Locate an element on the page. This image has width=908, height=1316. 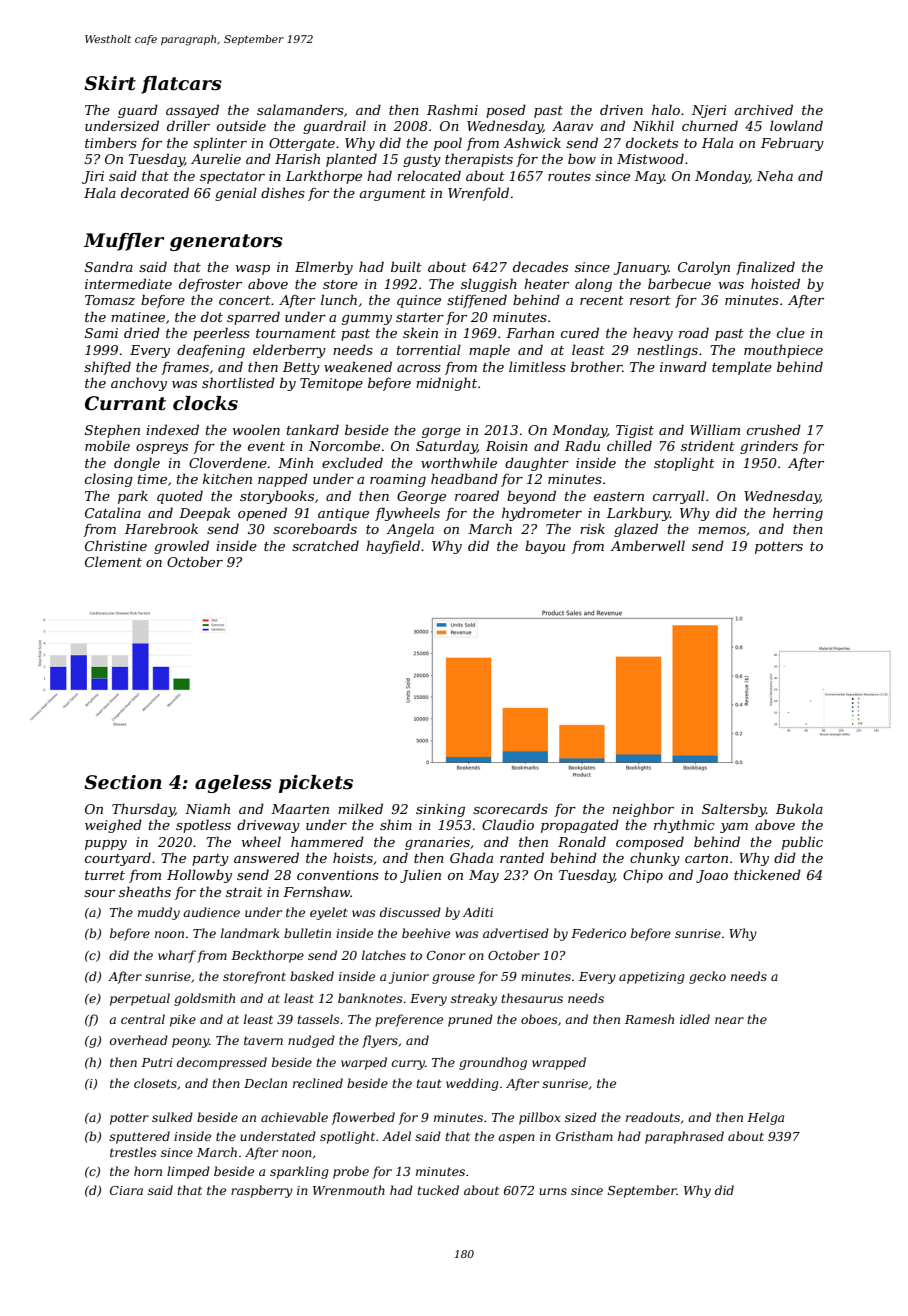
overhead is located at coordinates (139, 1040).
